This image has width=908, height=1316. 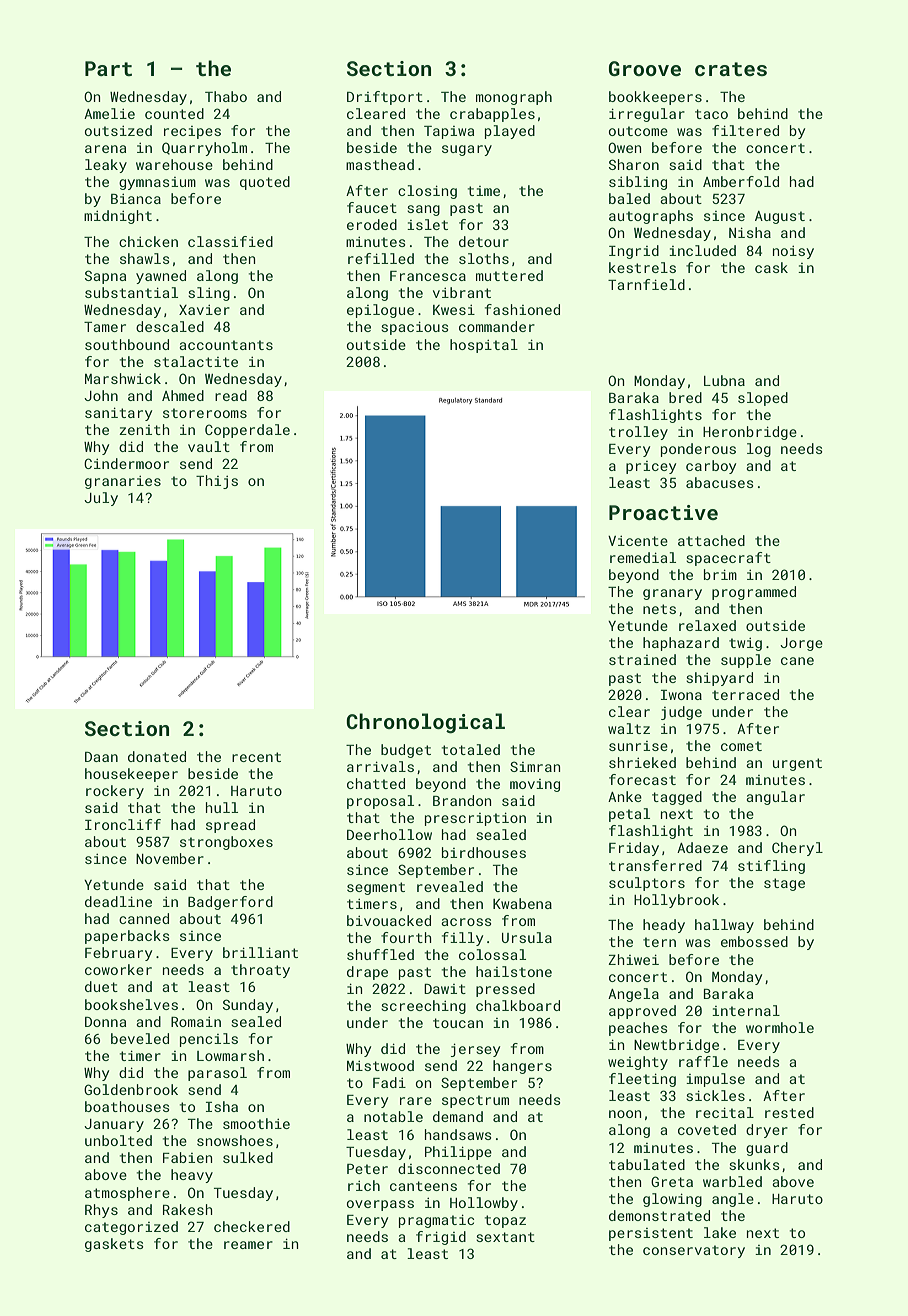 What do you see at coordinates (731, 69) in the image?
I see `crates` at bounding box center [731, 69].
